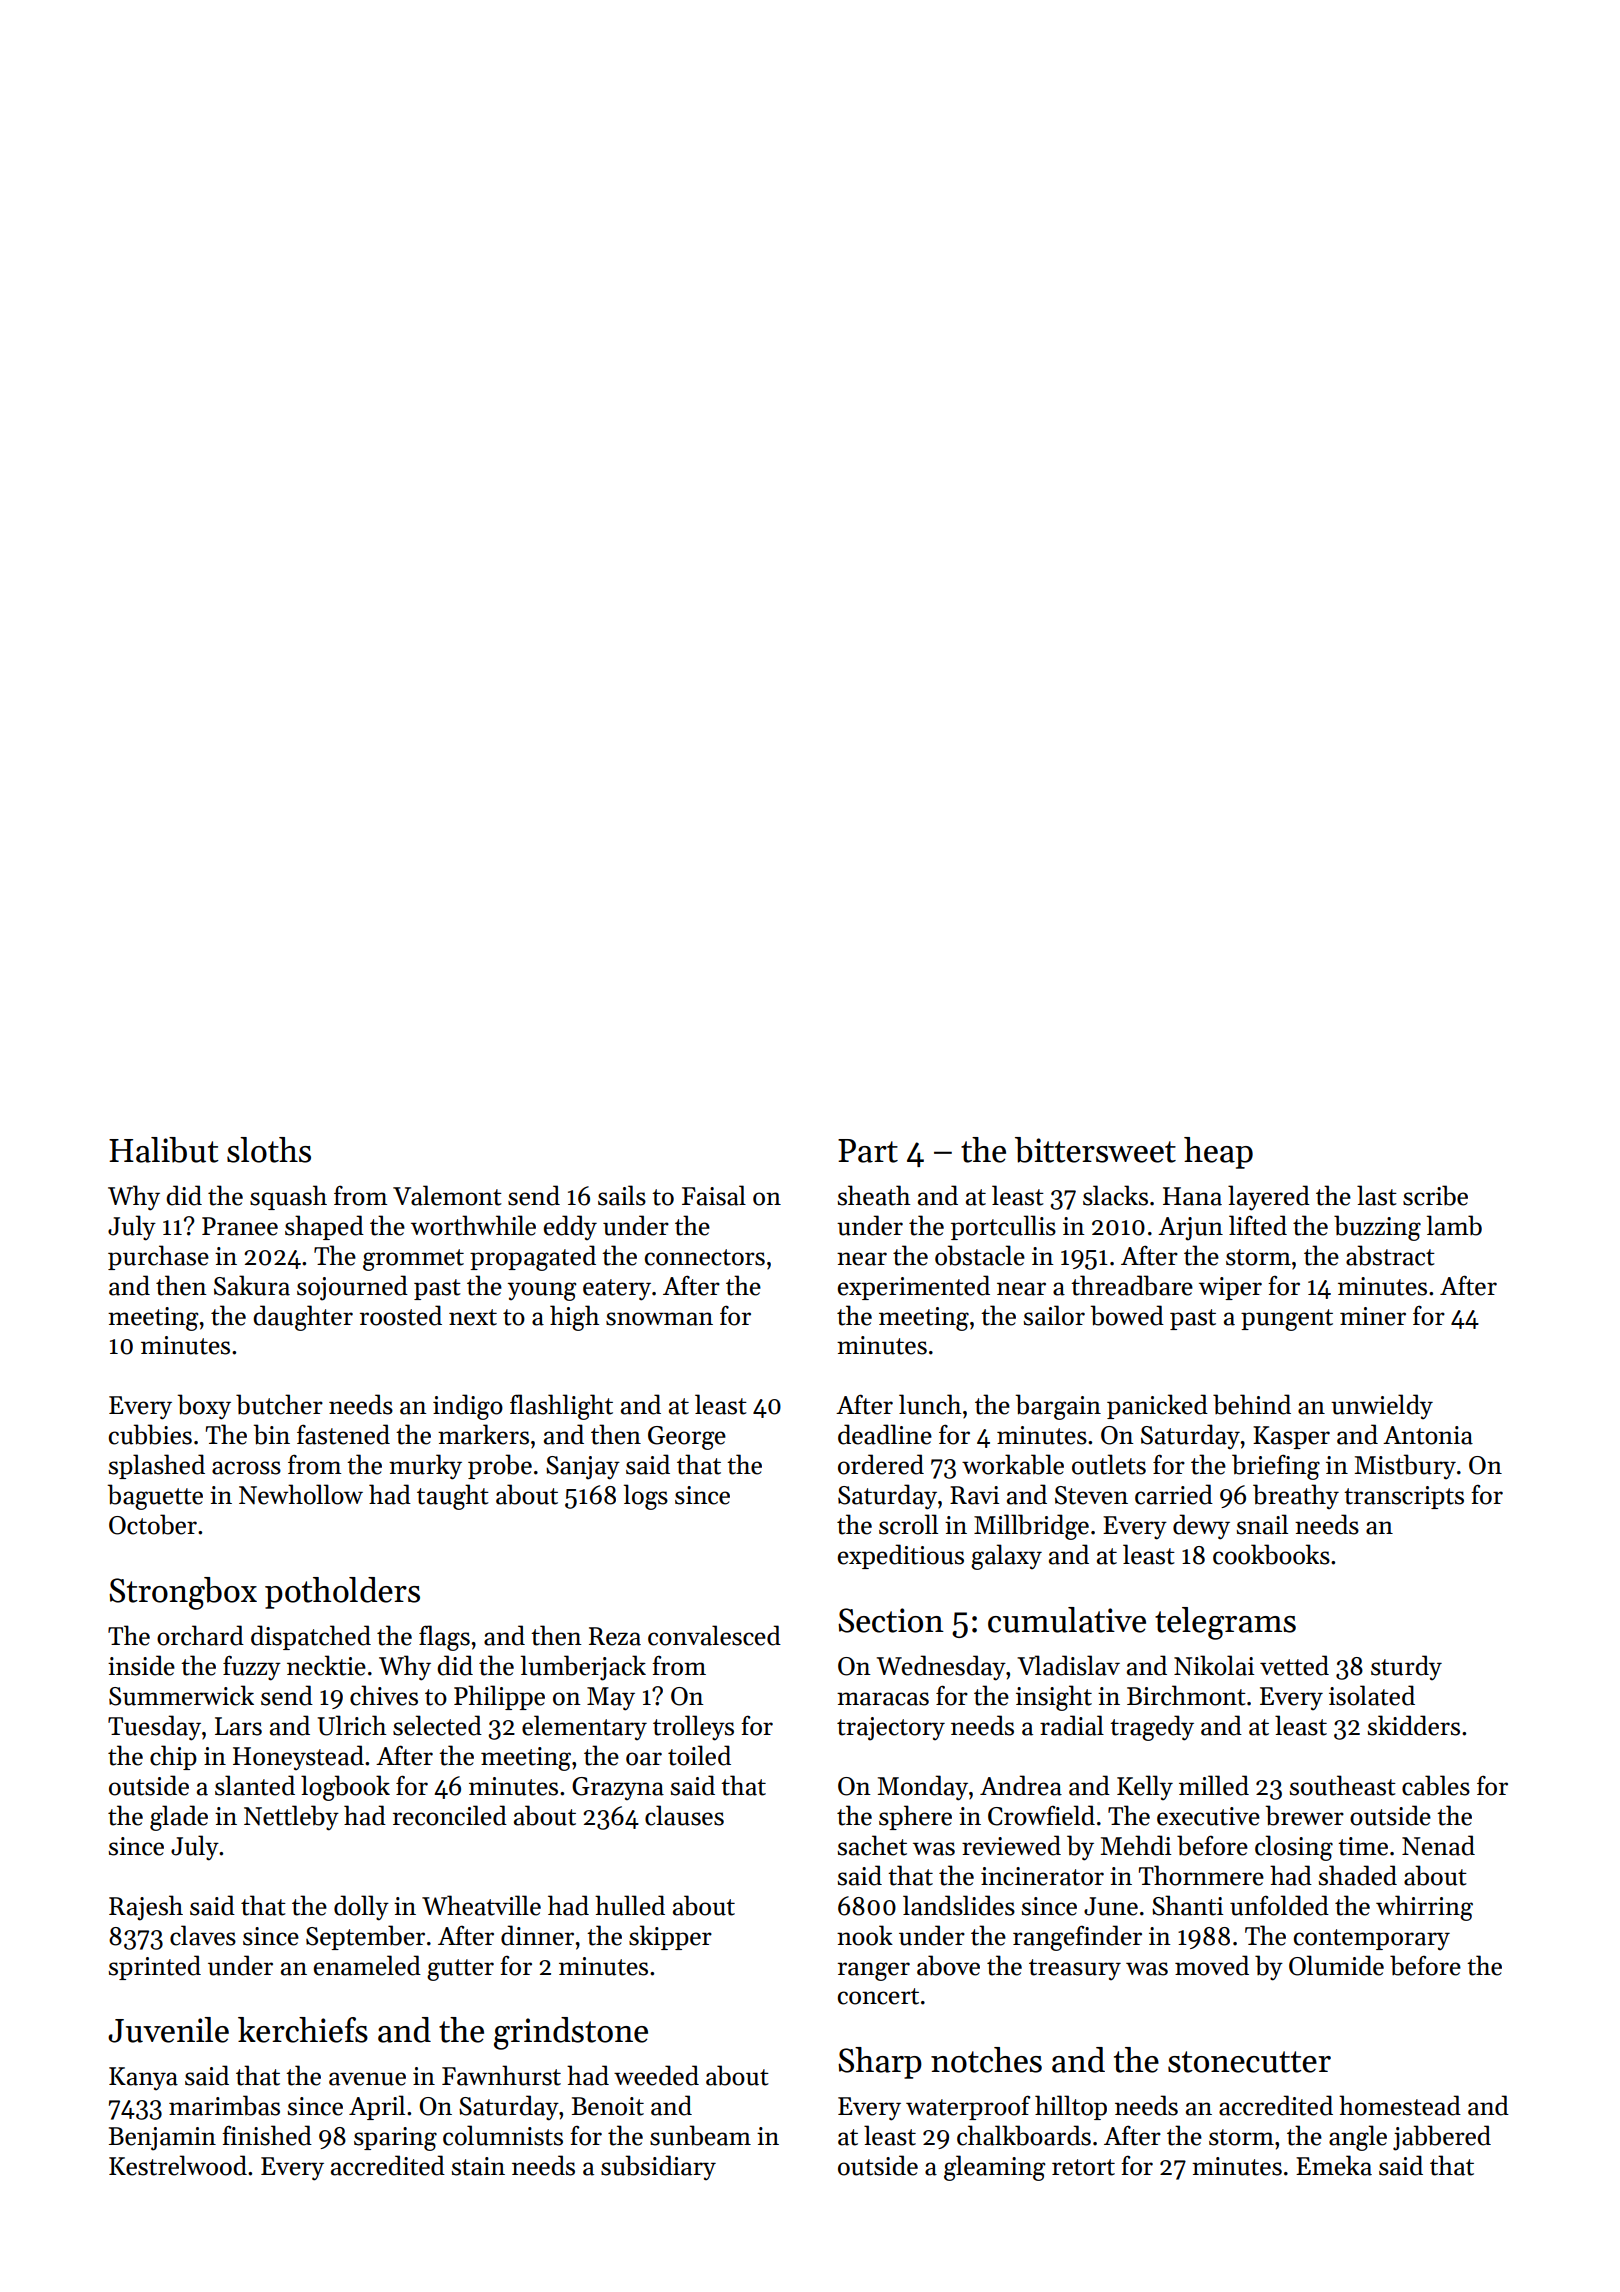  I want to click on Juvenile, so click(168, 2030).
